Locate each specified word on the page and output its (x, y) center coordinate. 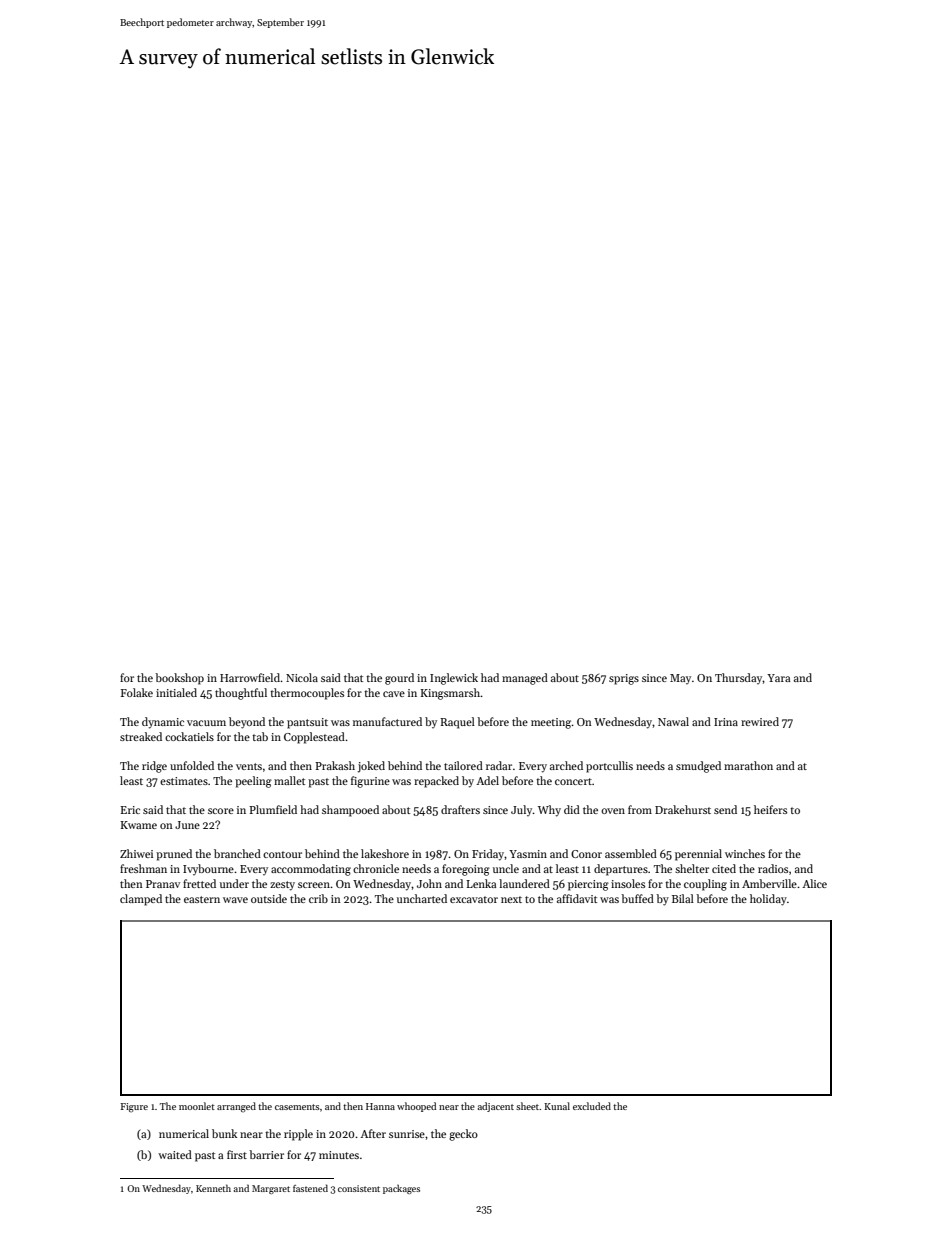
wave (235, 900)
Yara (778, 678)
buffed (637, 898)
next (511, 899)
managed (525, 679)
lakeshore (385, 853)
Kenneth (213, 1188)
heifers (770, 809)
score (221, 811)
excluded (592, 1106)
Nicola (302, 677)
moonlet (197, 1106)
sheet (528, 1106)
